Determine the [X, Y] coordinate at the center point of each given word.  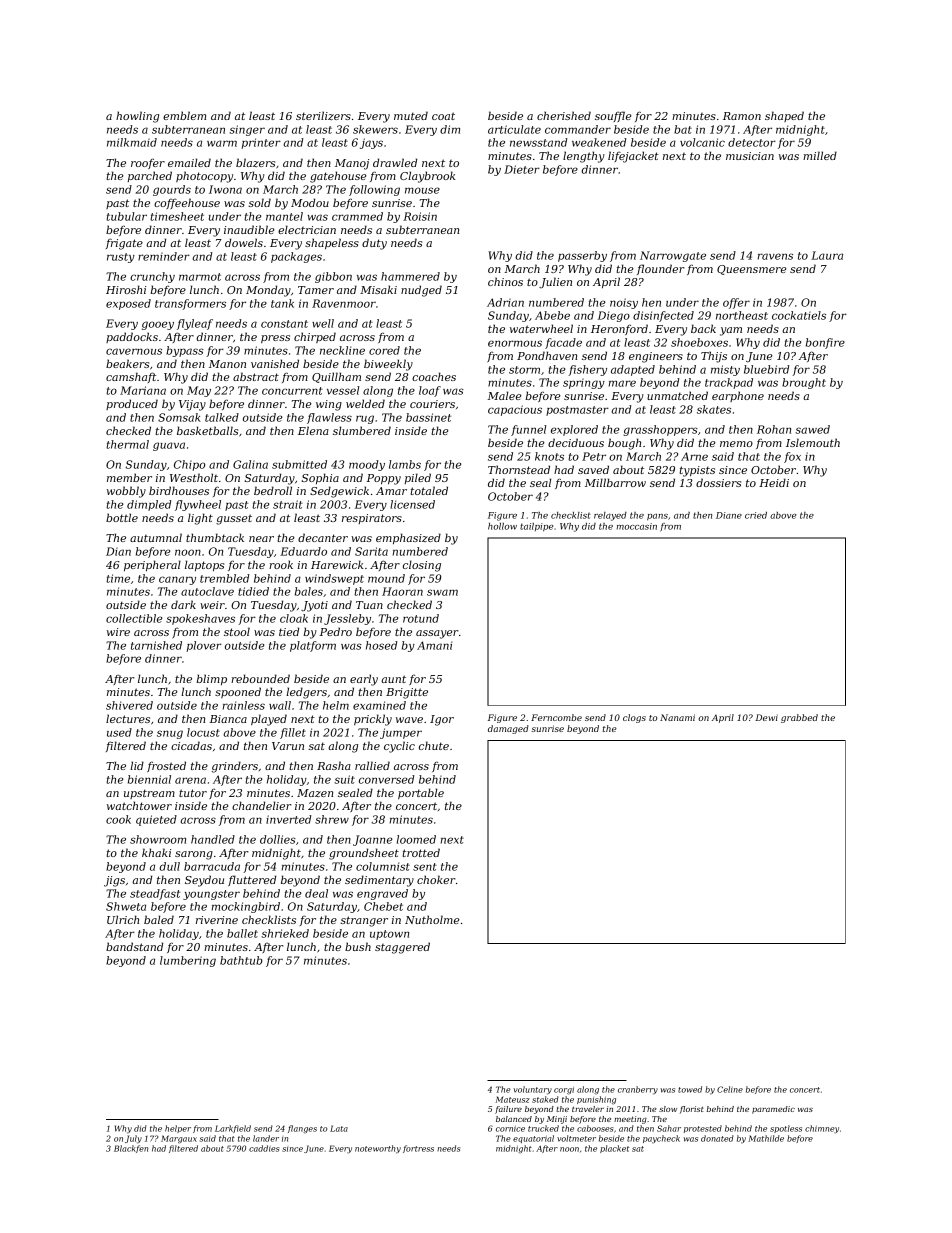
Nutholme [432, 919]
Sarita [371, 551]
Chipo [189, 465]
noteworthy [378, 1149]
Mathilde [766, 1138]
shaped [784, 116]
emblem [184, 115]
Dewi [766, 717]
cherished [564, 115]
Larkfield [233, 1129]
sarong [194, 855]
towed [690, 1089]
